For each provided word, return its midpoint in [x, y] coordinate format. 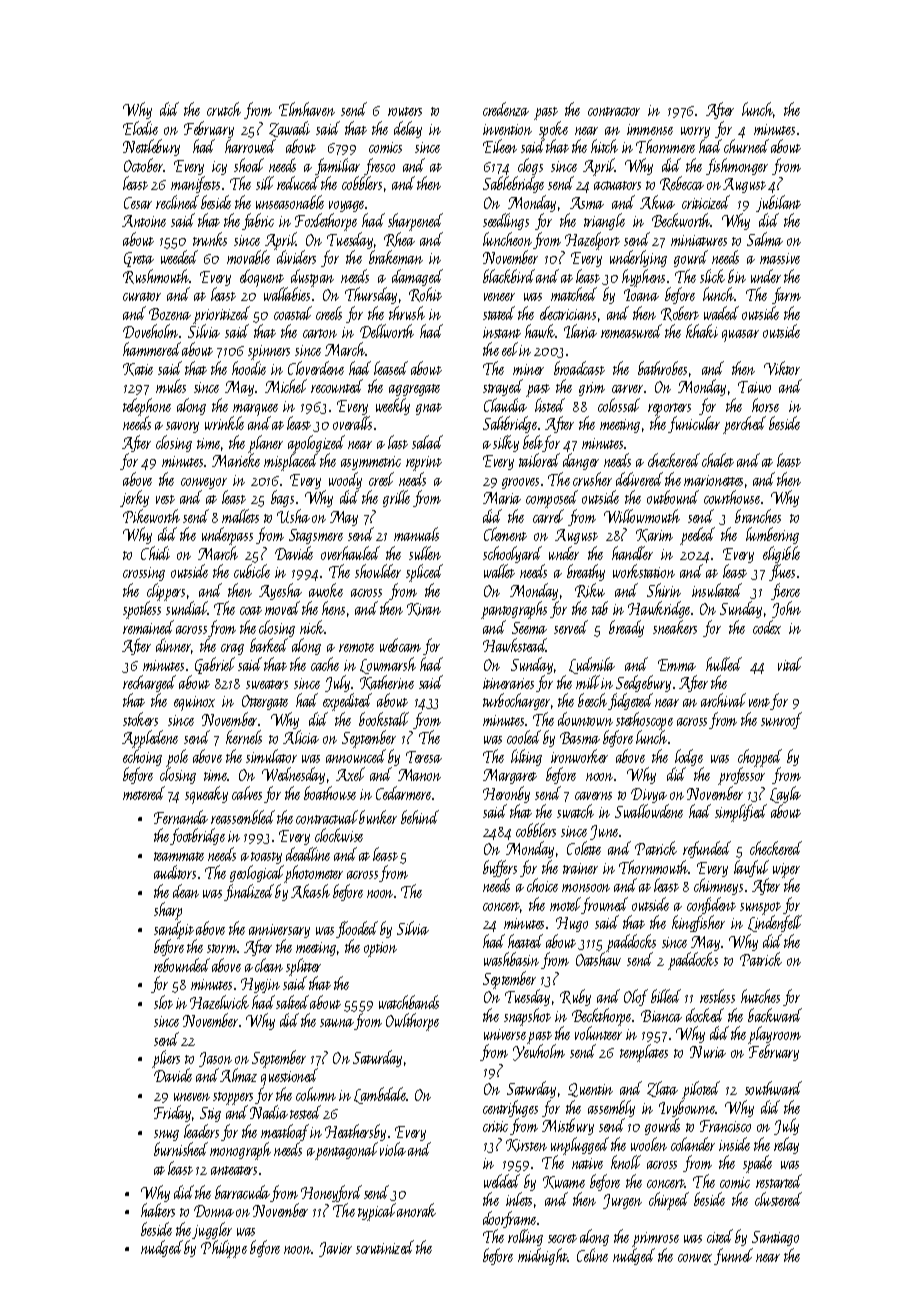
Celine [592, 1255]
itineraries [508, 683]
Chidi [155, 553]
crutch [224, 109]
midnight [543, 1256]
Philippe [224, 1249]
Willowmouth [642, 516]
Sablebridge [513, 184]
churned [746, 146]
